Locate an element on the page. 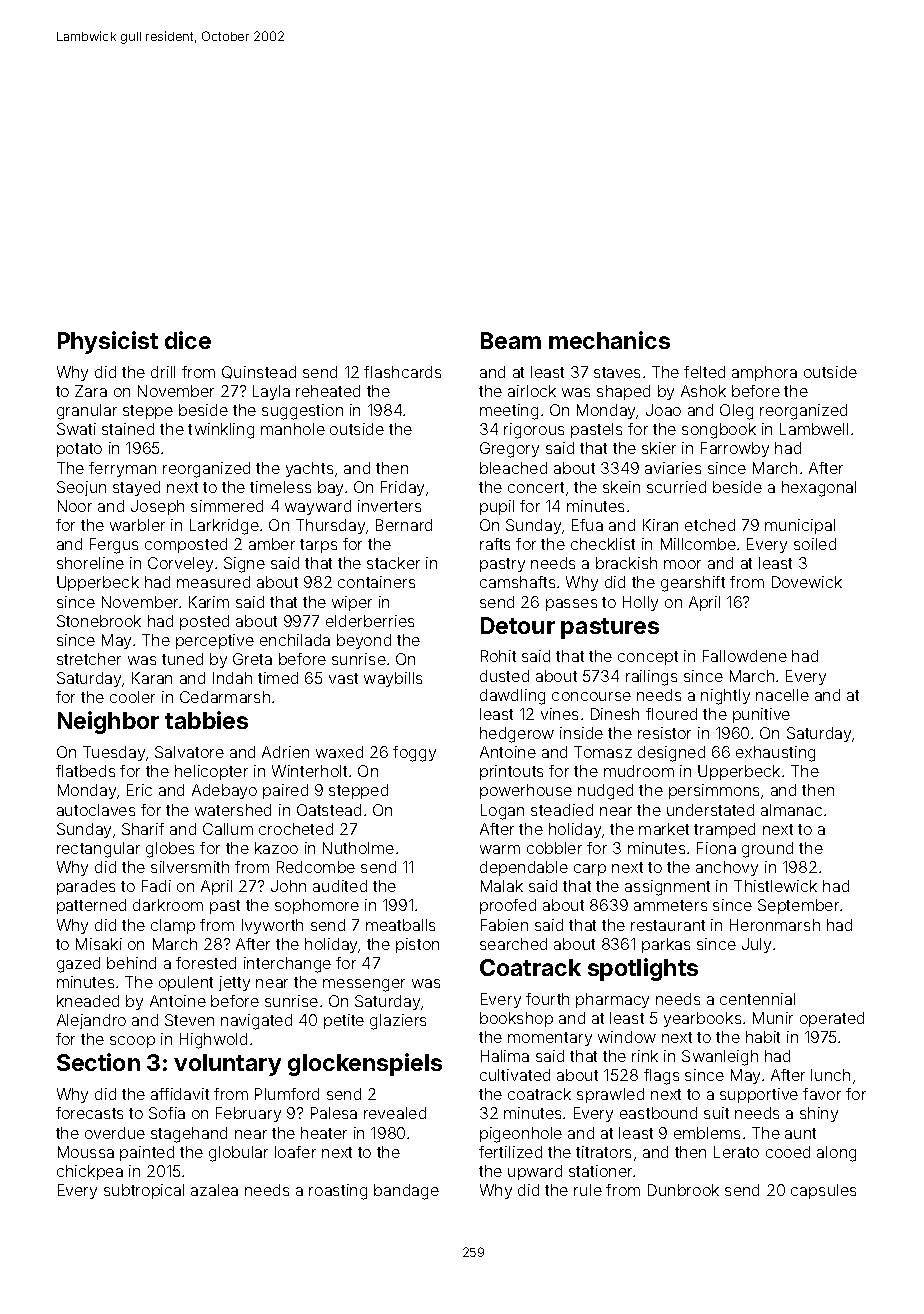 This image has width=924, height=1314. glockenspiels is located at coordinates (365, 1064).
